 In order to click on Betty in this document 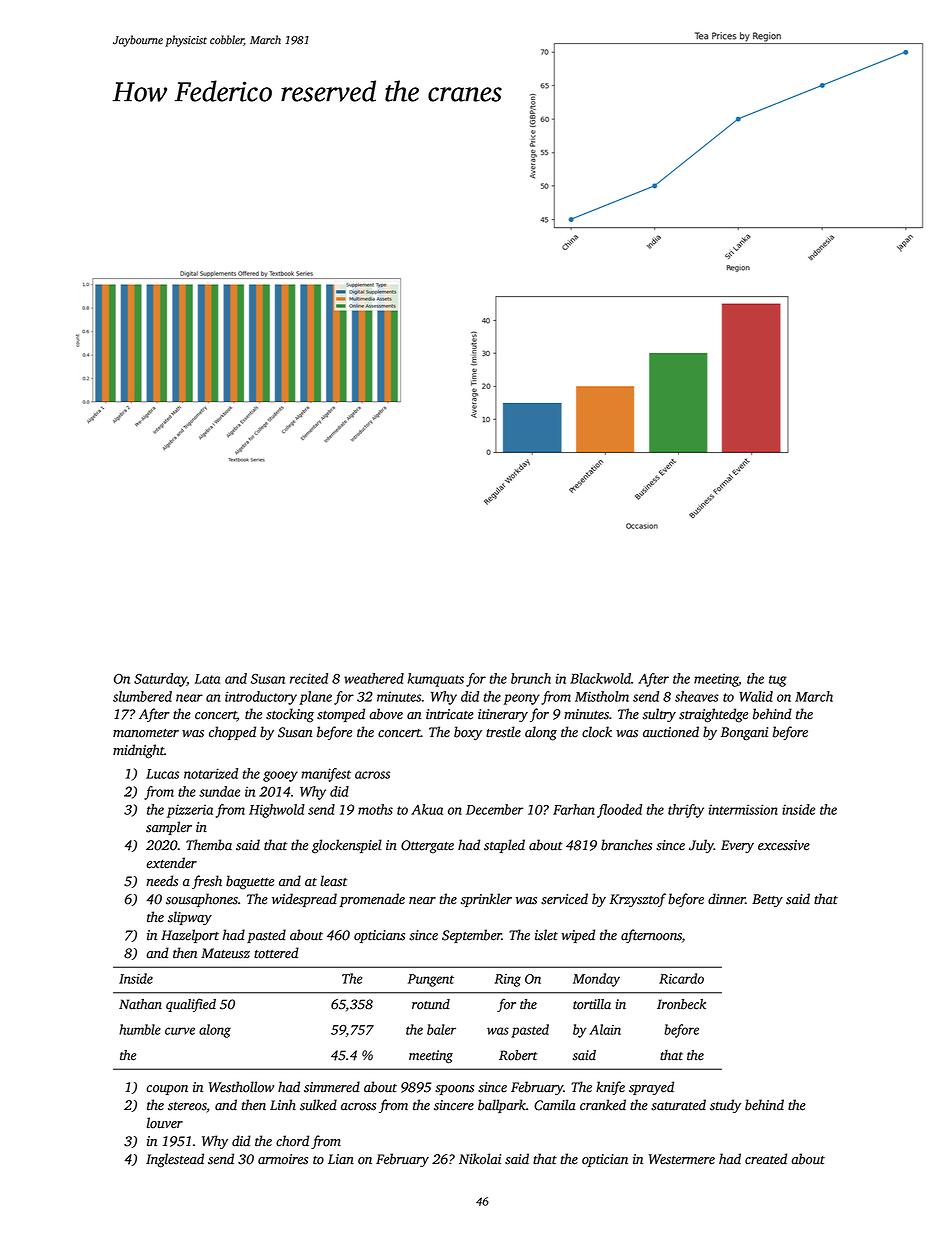, I will do `click(767, 900)`.
